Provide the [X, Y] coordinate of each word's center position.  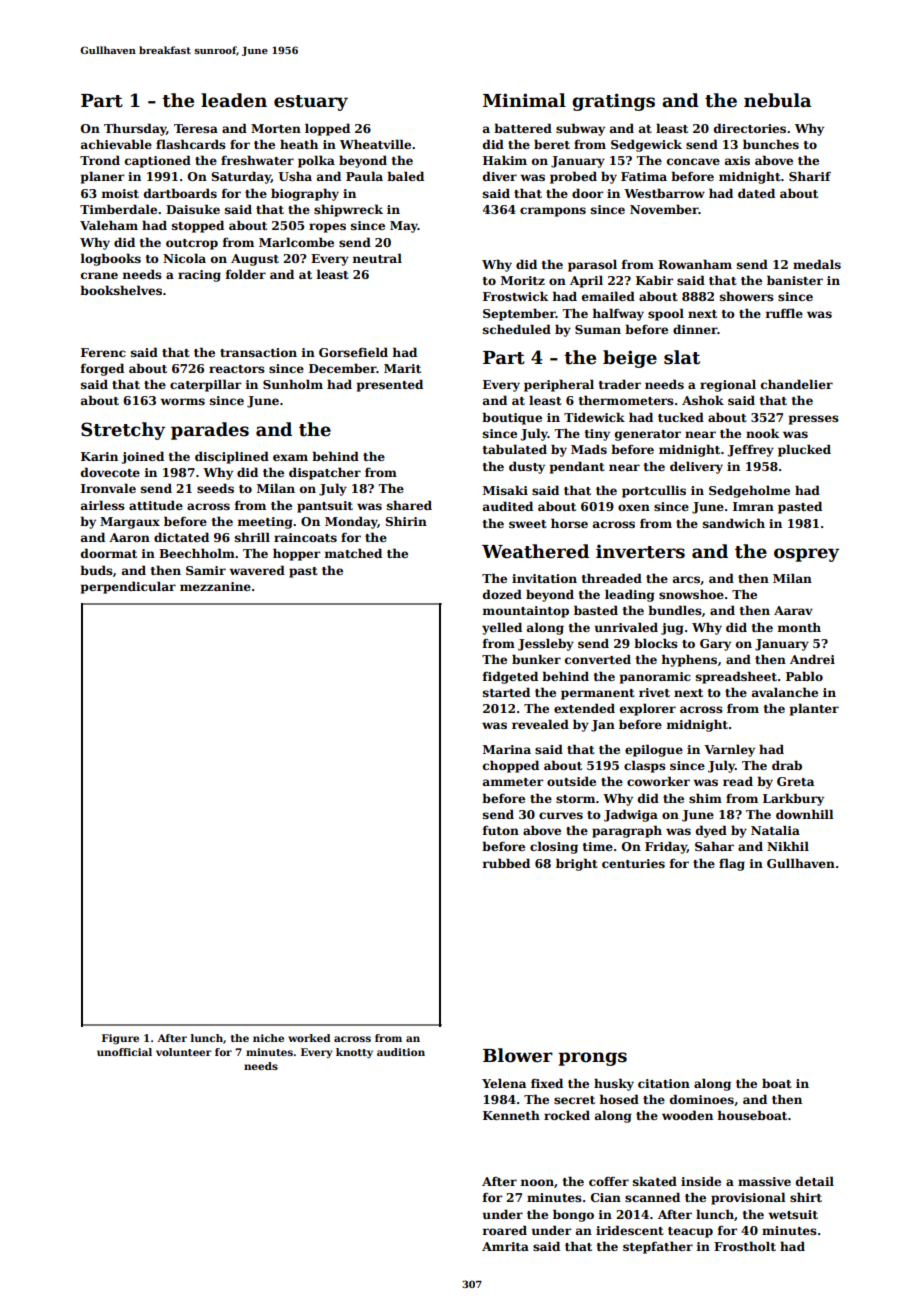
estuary [311, 103]
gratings [613, 102]
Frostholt [745, 1246]
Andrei [812, 659]
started [506, 692]
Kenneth [511, 1115]
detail [815, 1181]
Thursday [135, 129]
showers [747, 296]
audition [401, 1052]
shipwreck [348, 210]
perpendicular [128, 587]
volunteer [184, 1052]
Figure [120, 1039]
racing [199, 276]
